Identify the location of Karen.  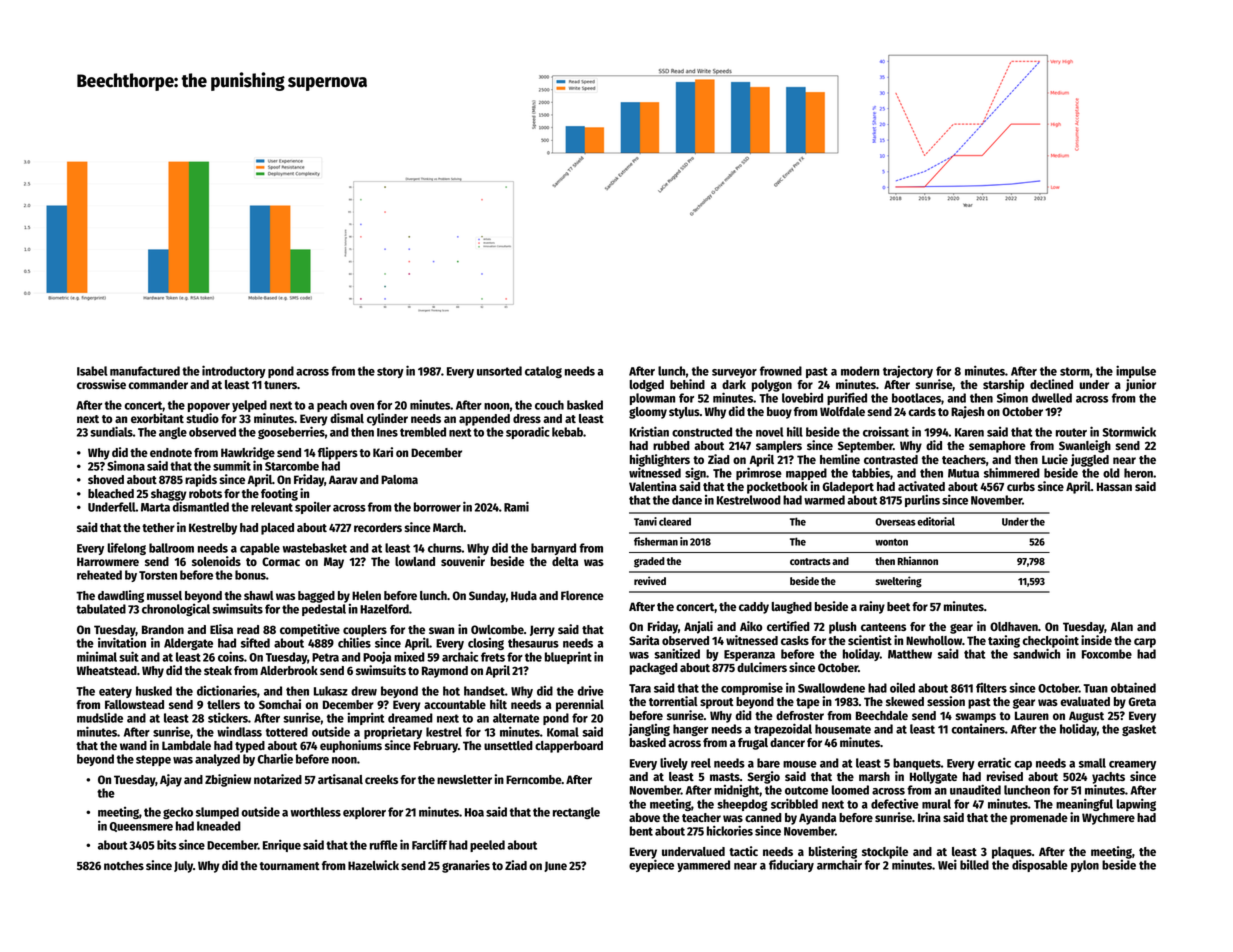
(969, 432).
